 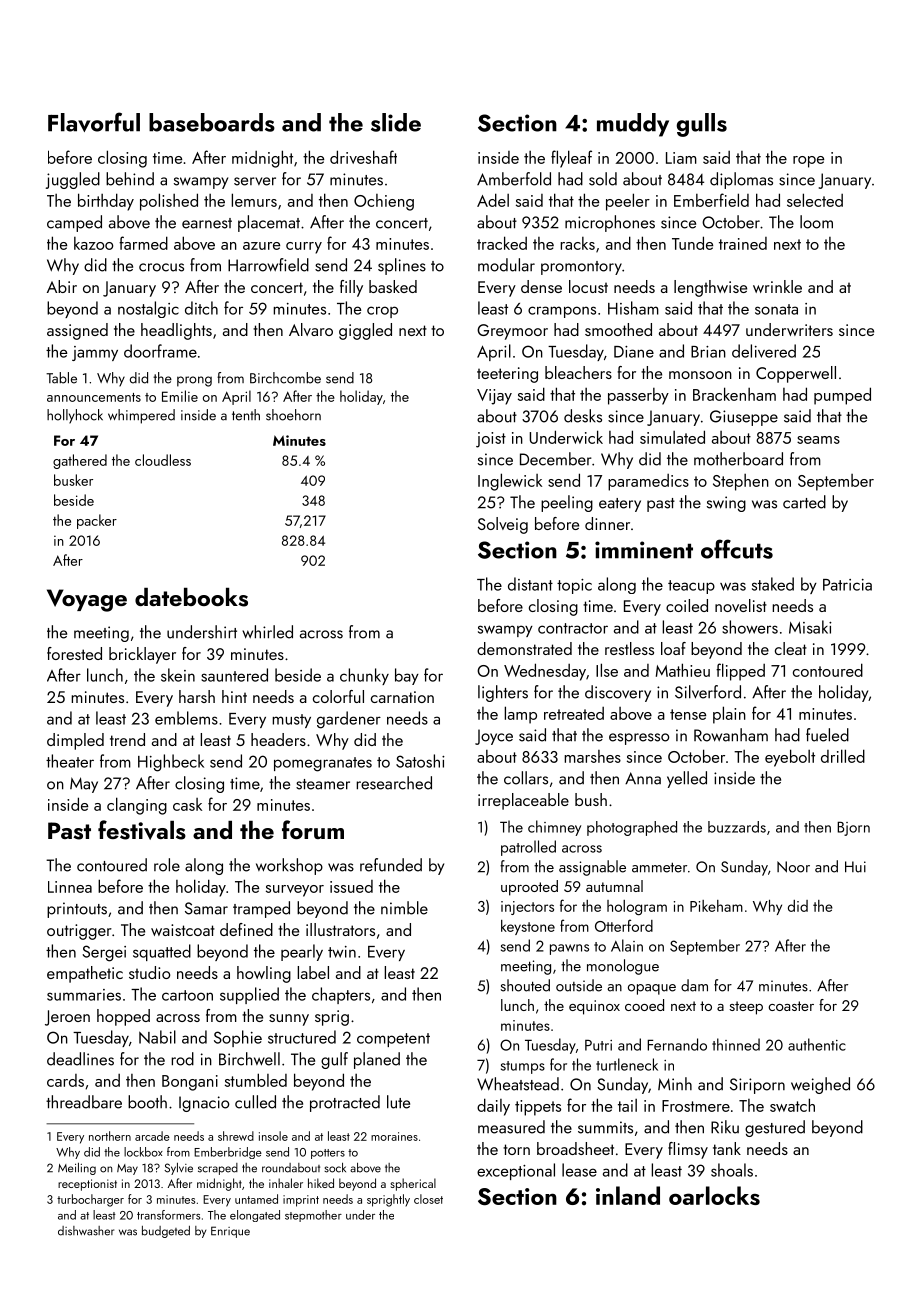 What do you see at coordinates (524, 648) in the screenshot?
I see `demonstrated` at bounding box center [524, 648].
